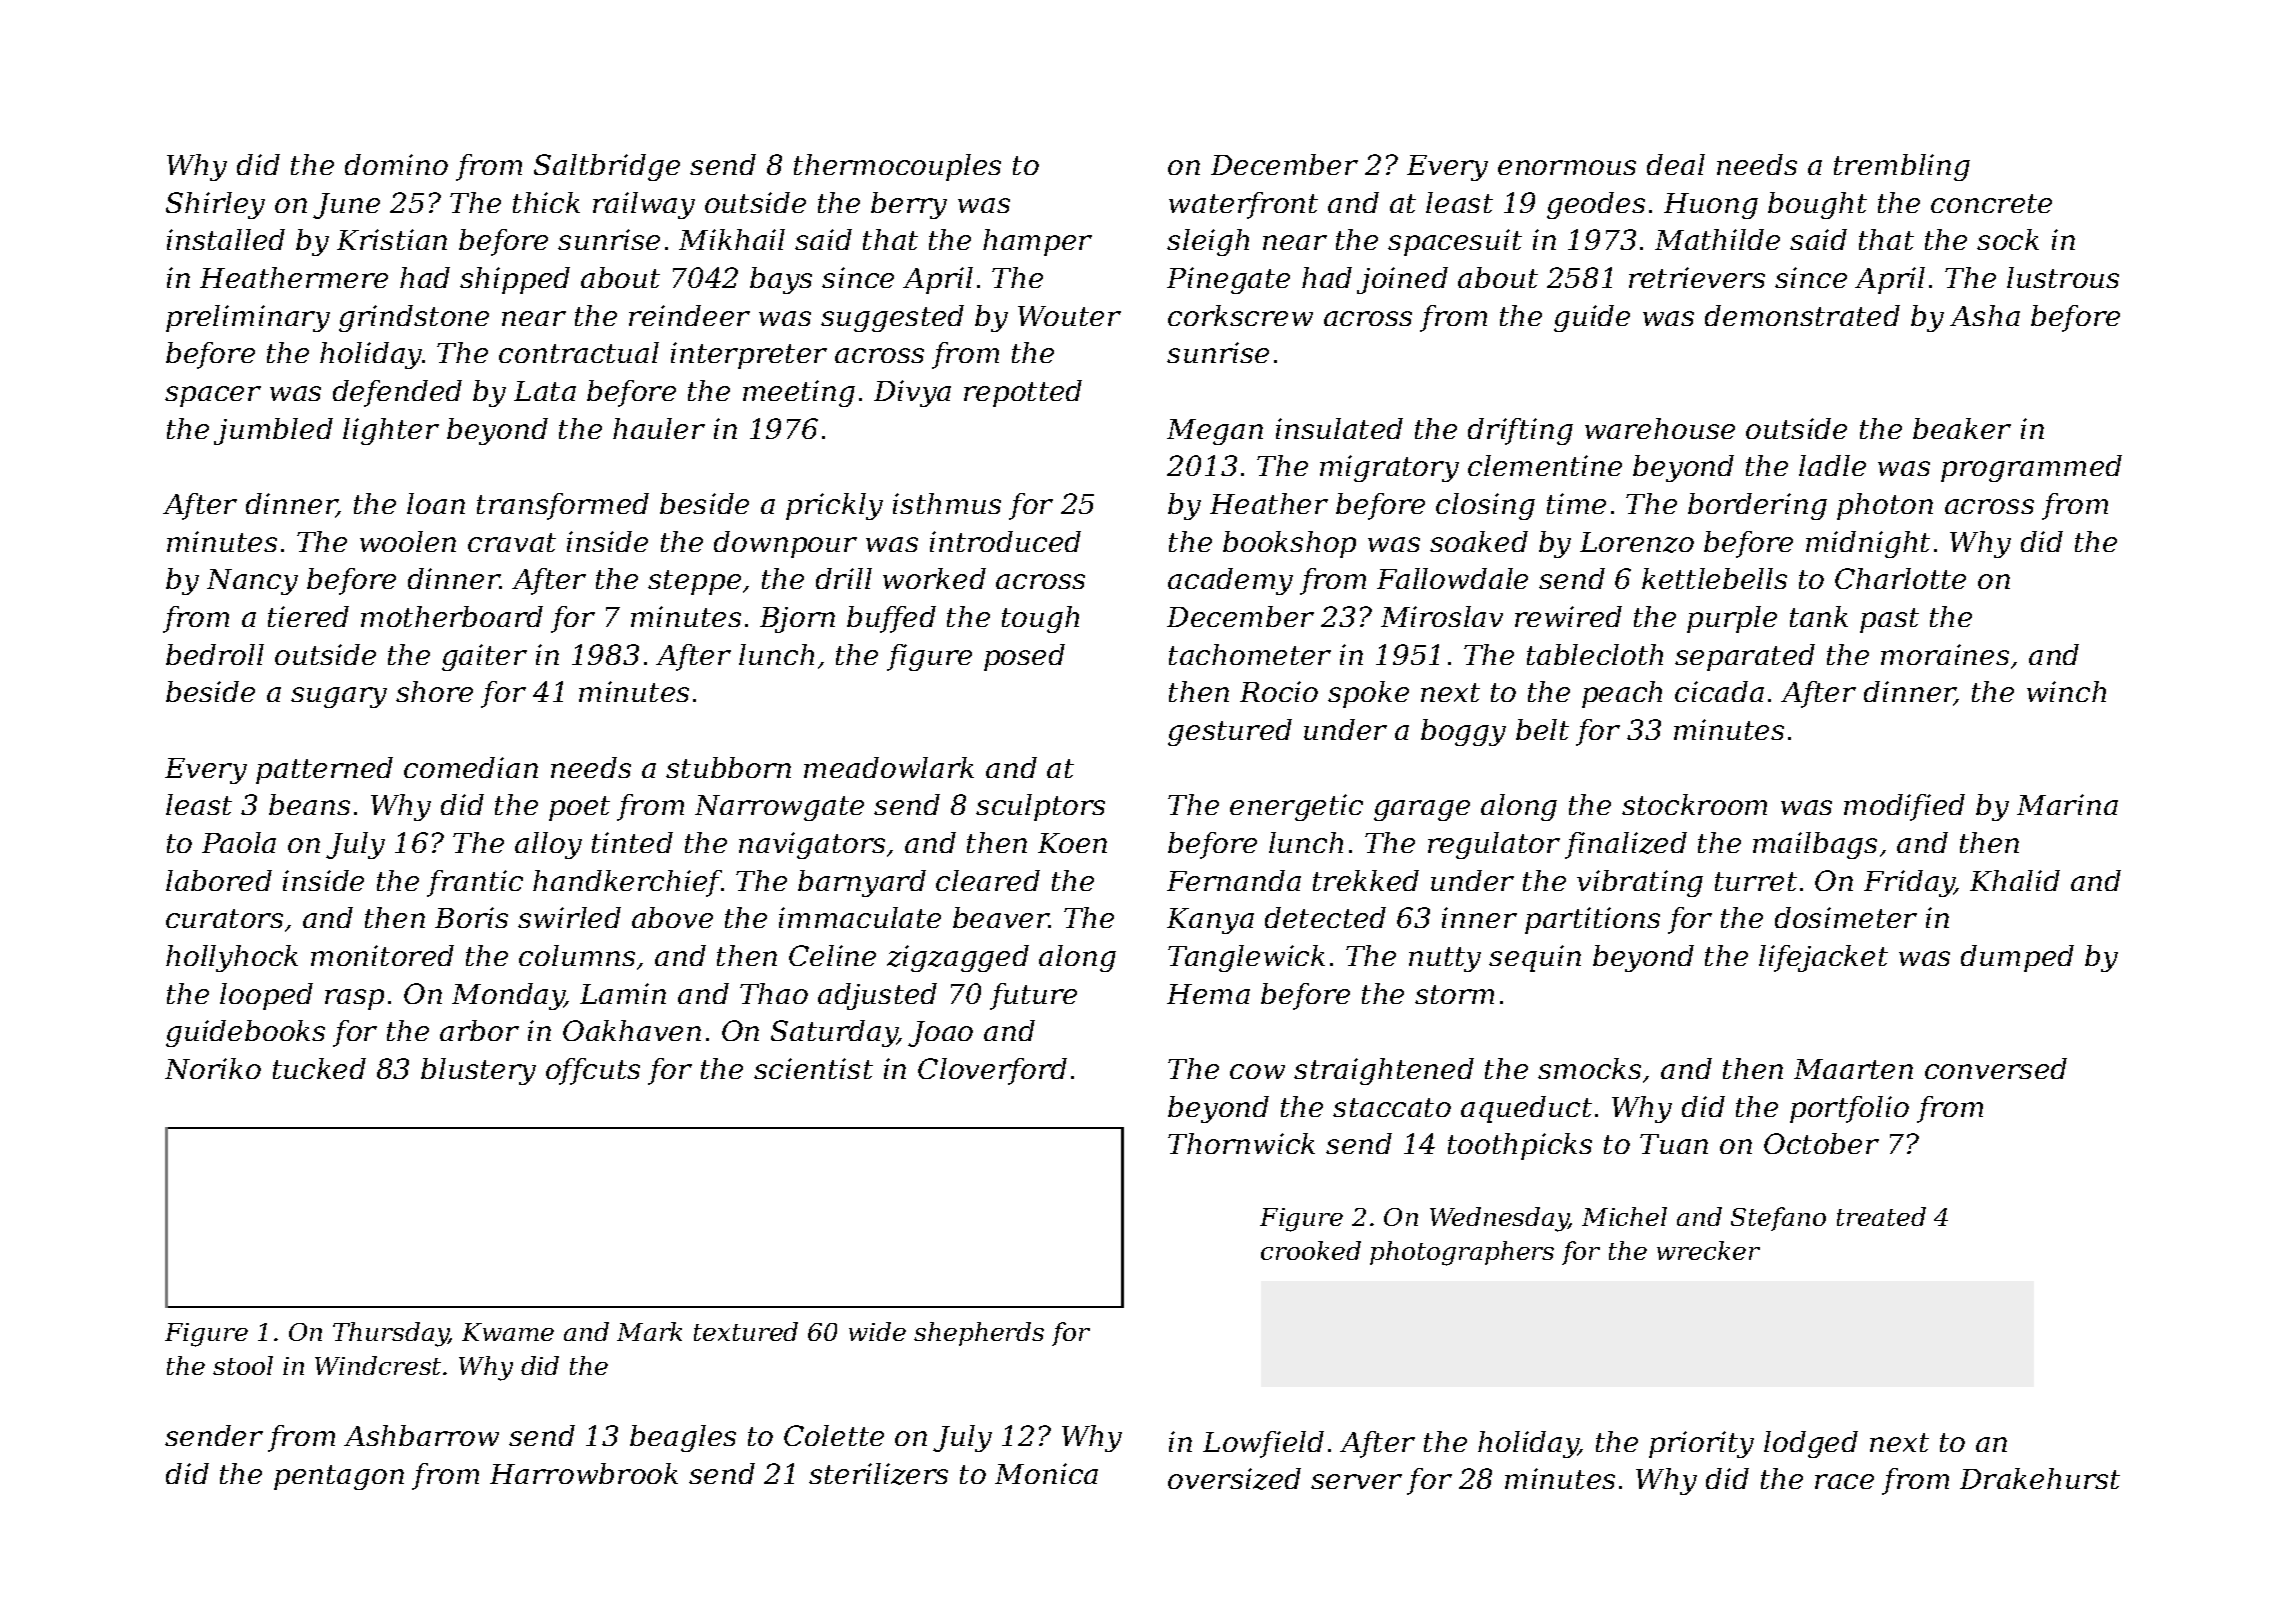 The height and width of the screenshot is (1620, 2292). Describe the element at coordinates (728, 767) in the screenshot. I see `stubborn` at that location.
